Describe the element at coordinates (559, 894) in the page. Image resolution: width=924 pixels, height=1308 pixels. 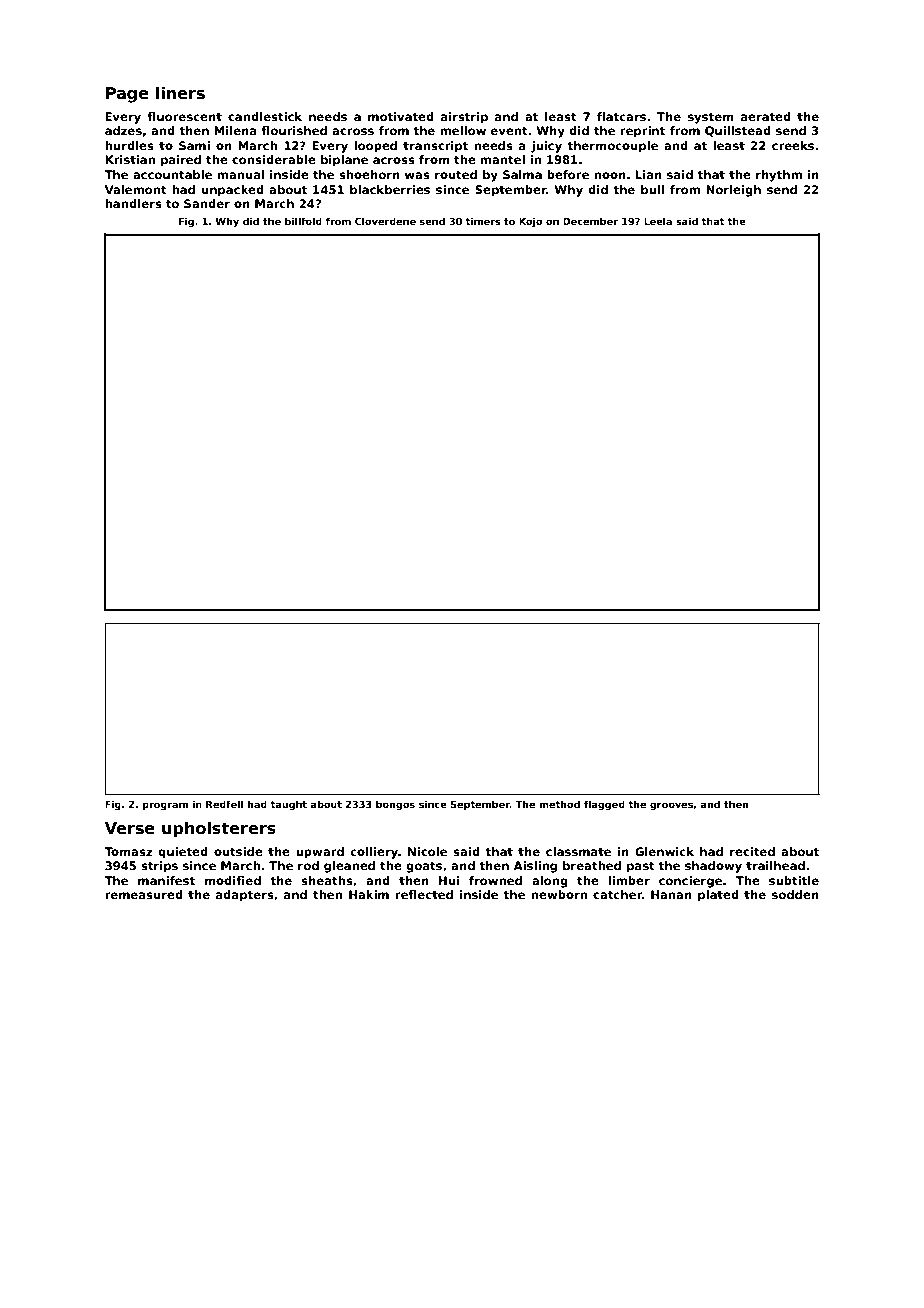
I see `newborn` at that location.
